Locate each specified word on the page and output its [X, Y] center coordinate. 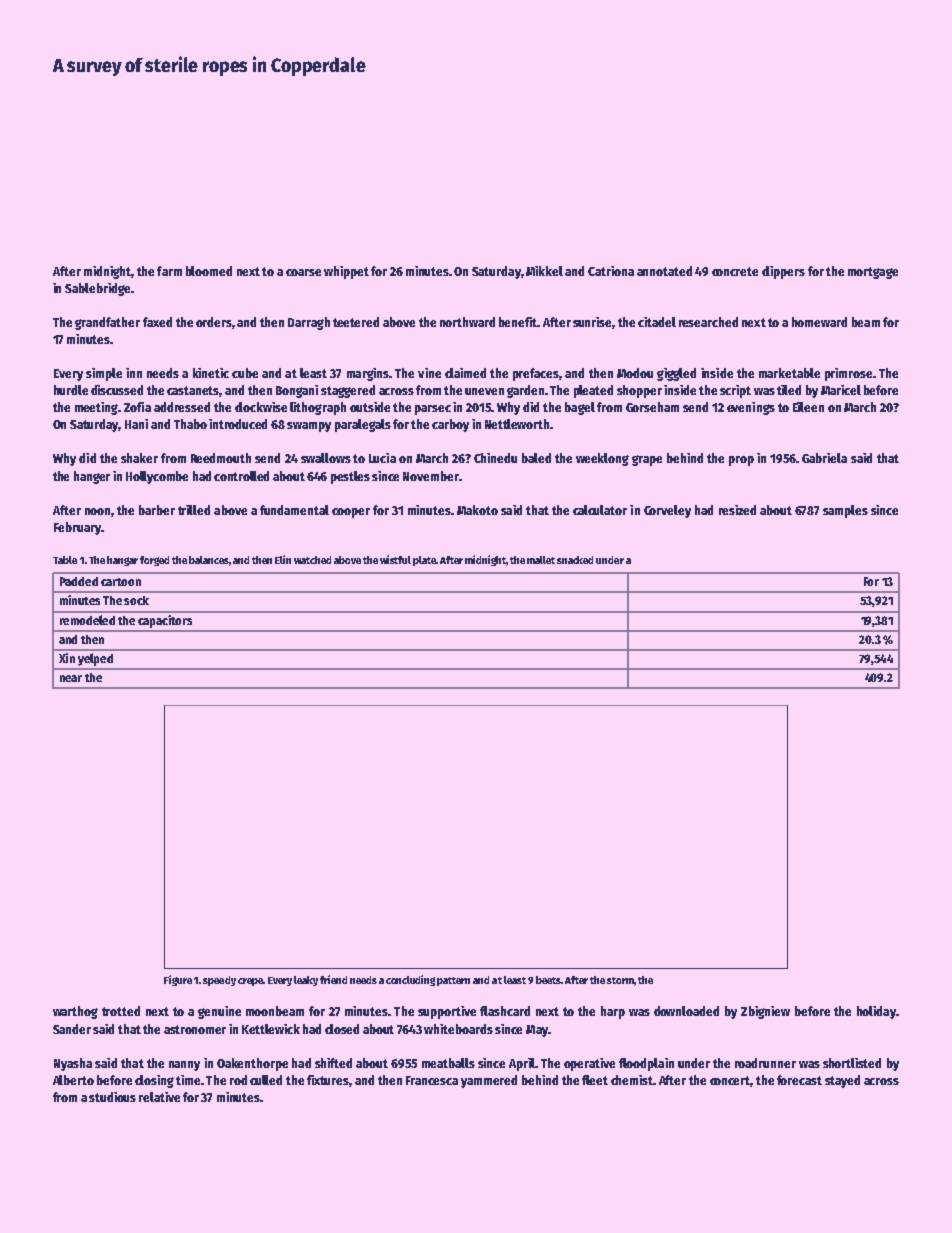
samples [845, 511]
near [71, 678]
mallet [541, 560]
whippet [346, 272]
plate [425, 561]
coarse [303, 272]
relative [159, 1097]
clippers [783, 272]
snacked [575, 560]
